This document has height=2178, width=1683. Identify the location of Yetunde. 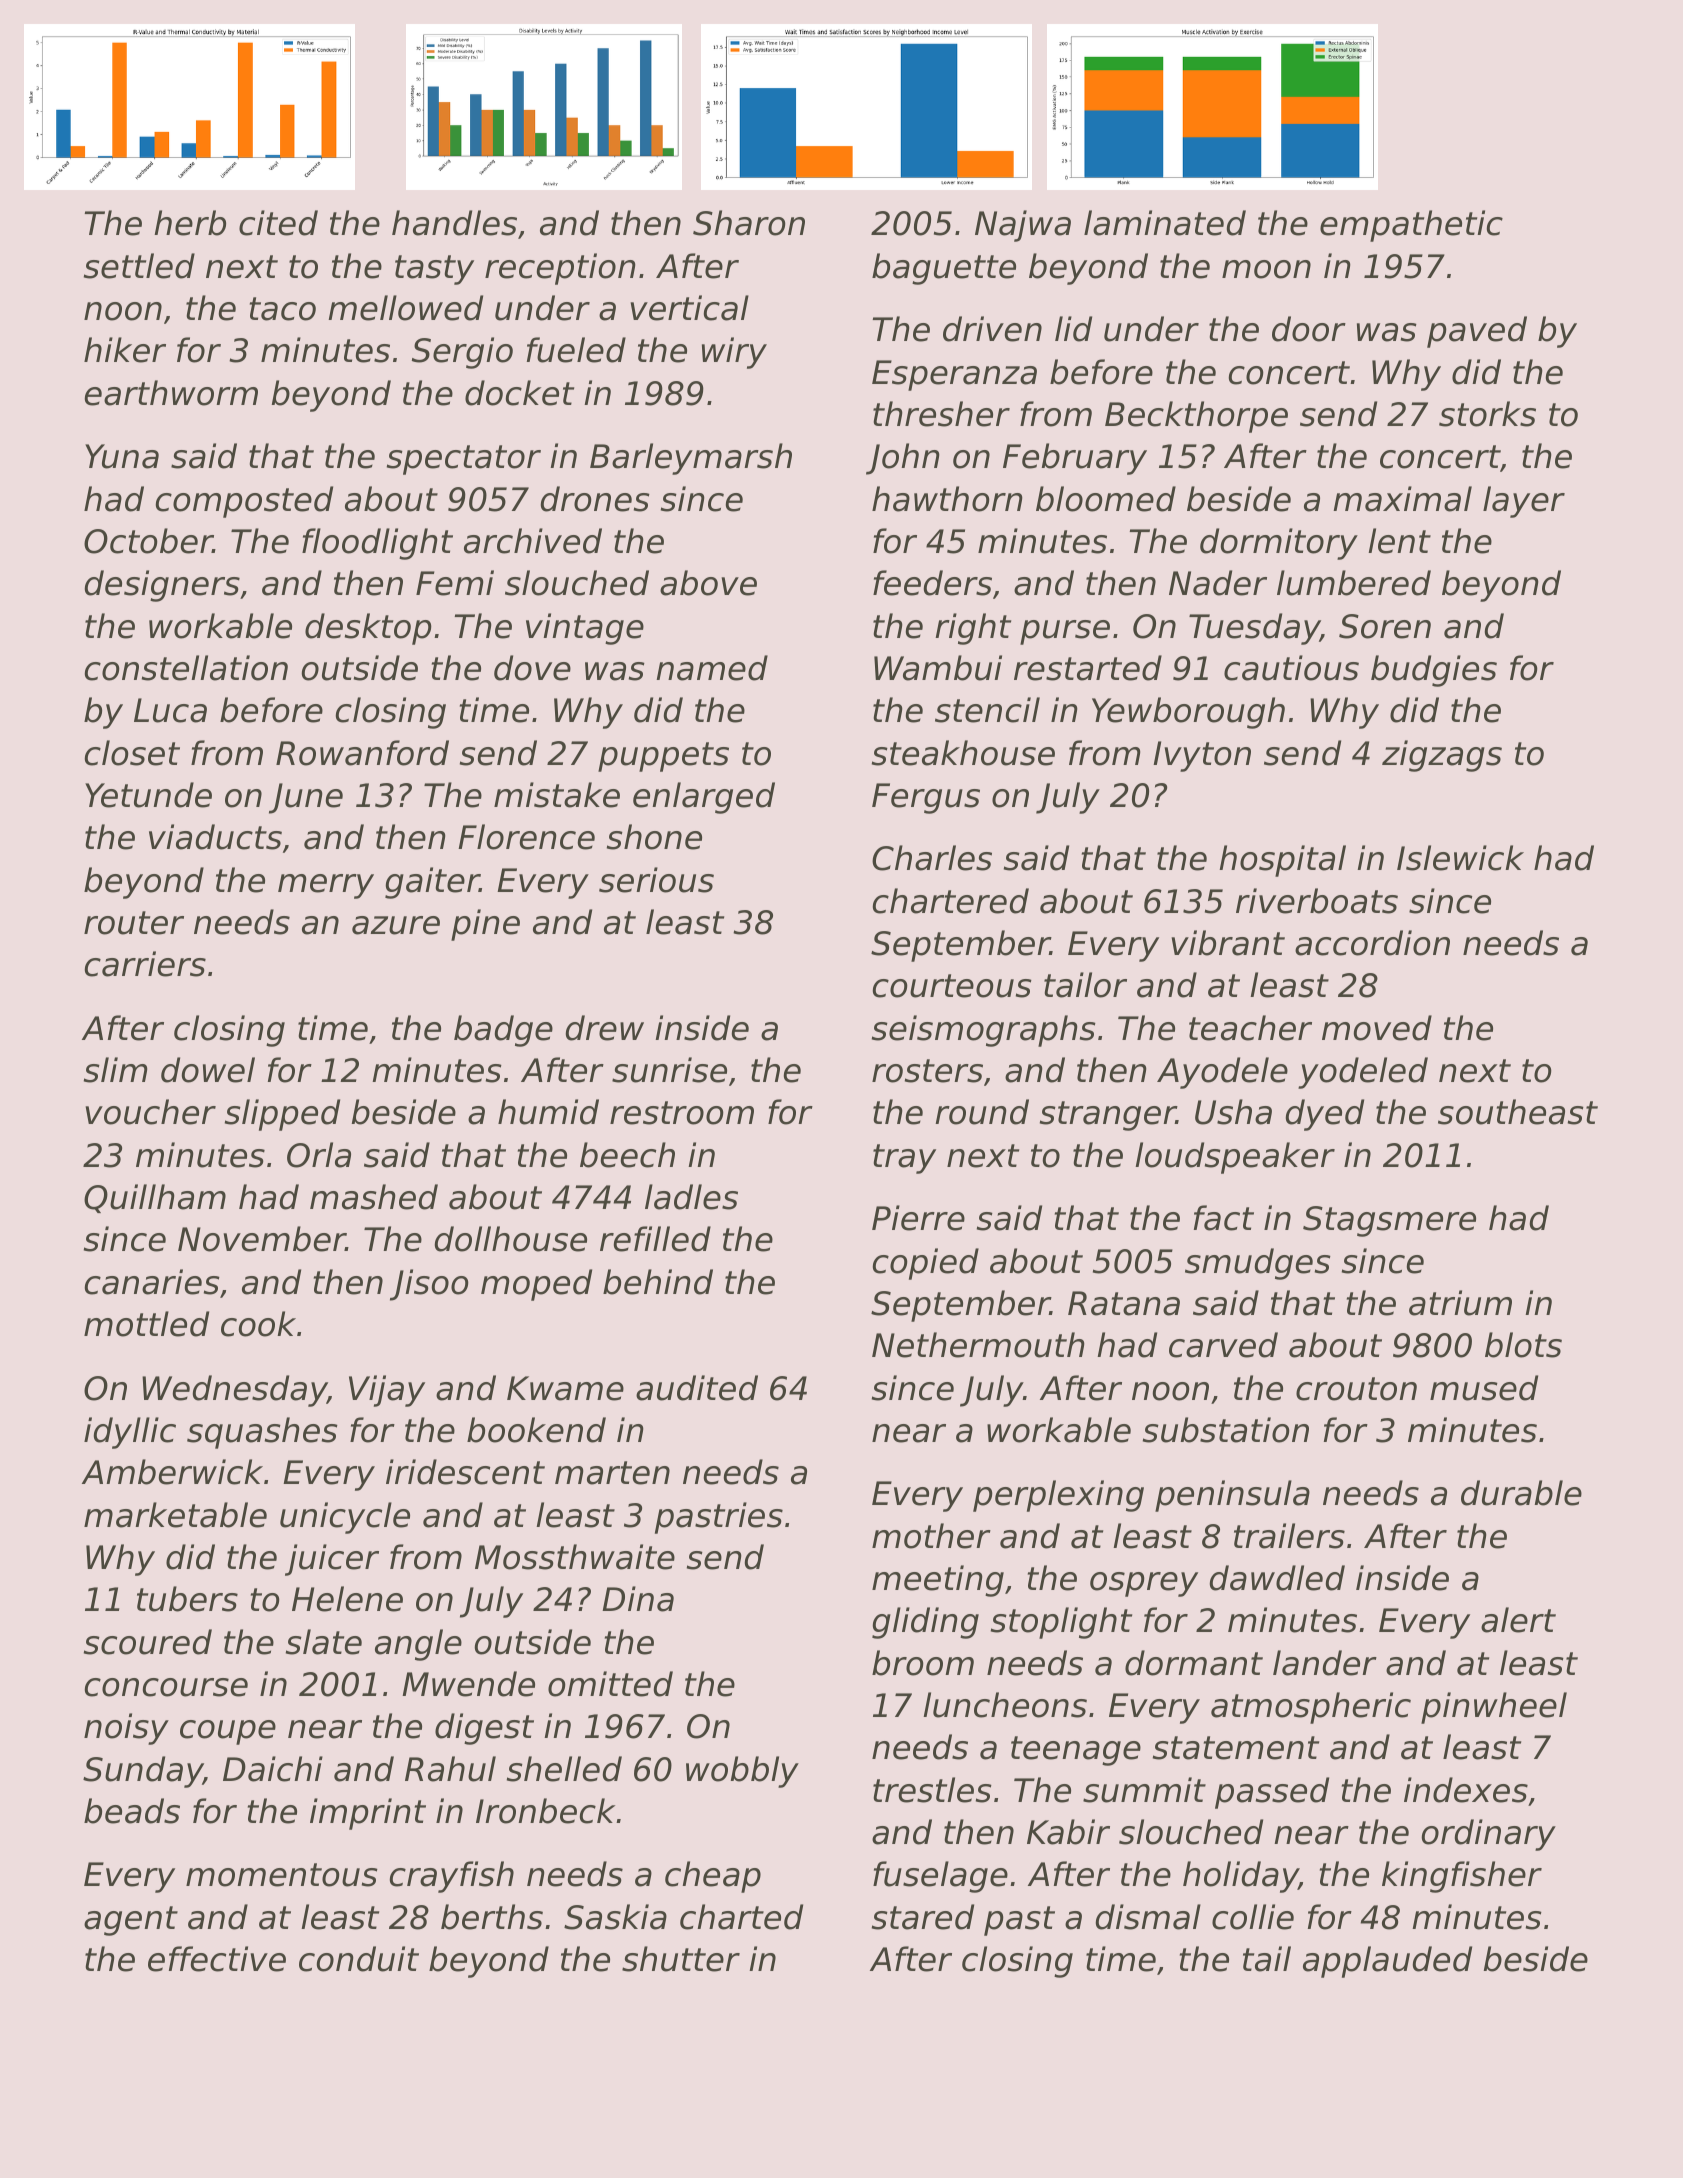
(148, 795).
